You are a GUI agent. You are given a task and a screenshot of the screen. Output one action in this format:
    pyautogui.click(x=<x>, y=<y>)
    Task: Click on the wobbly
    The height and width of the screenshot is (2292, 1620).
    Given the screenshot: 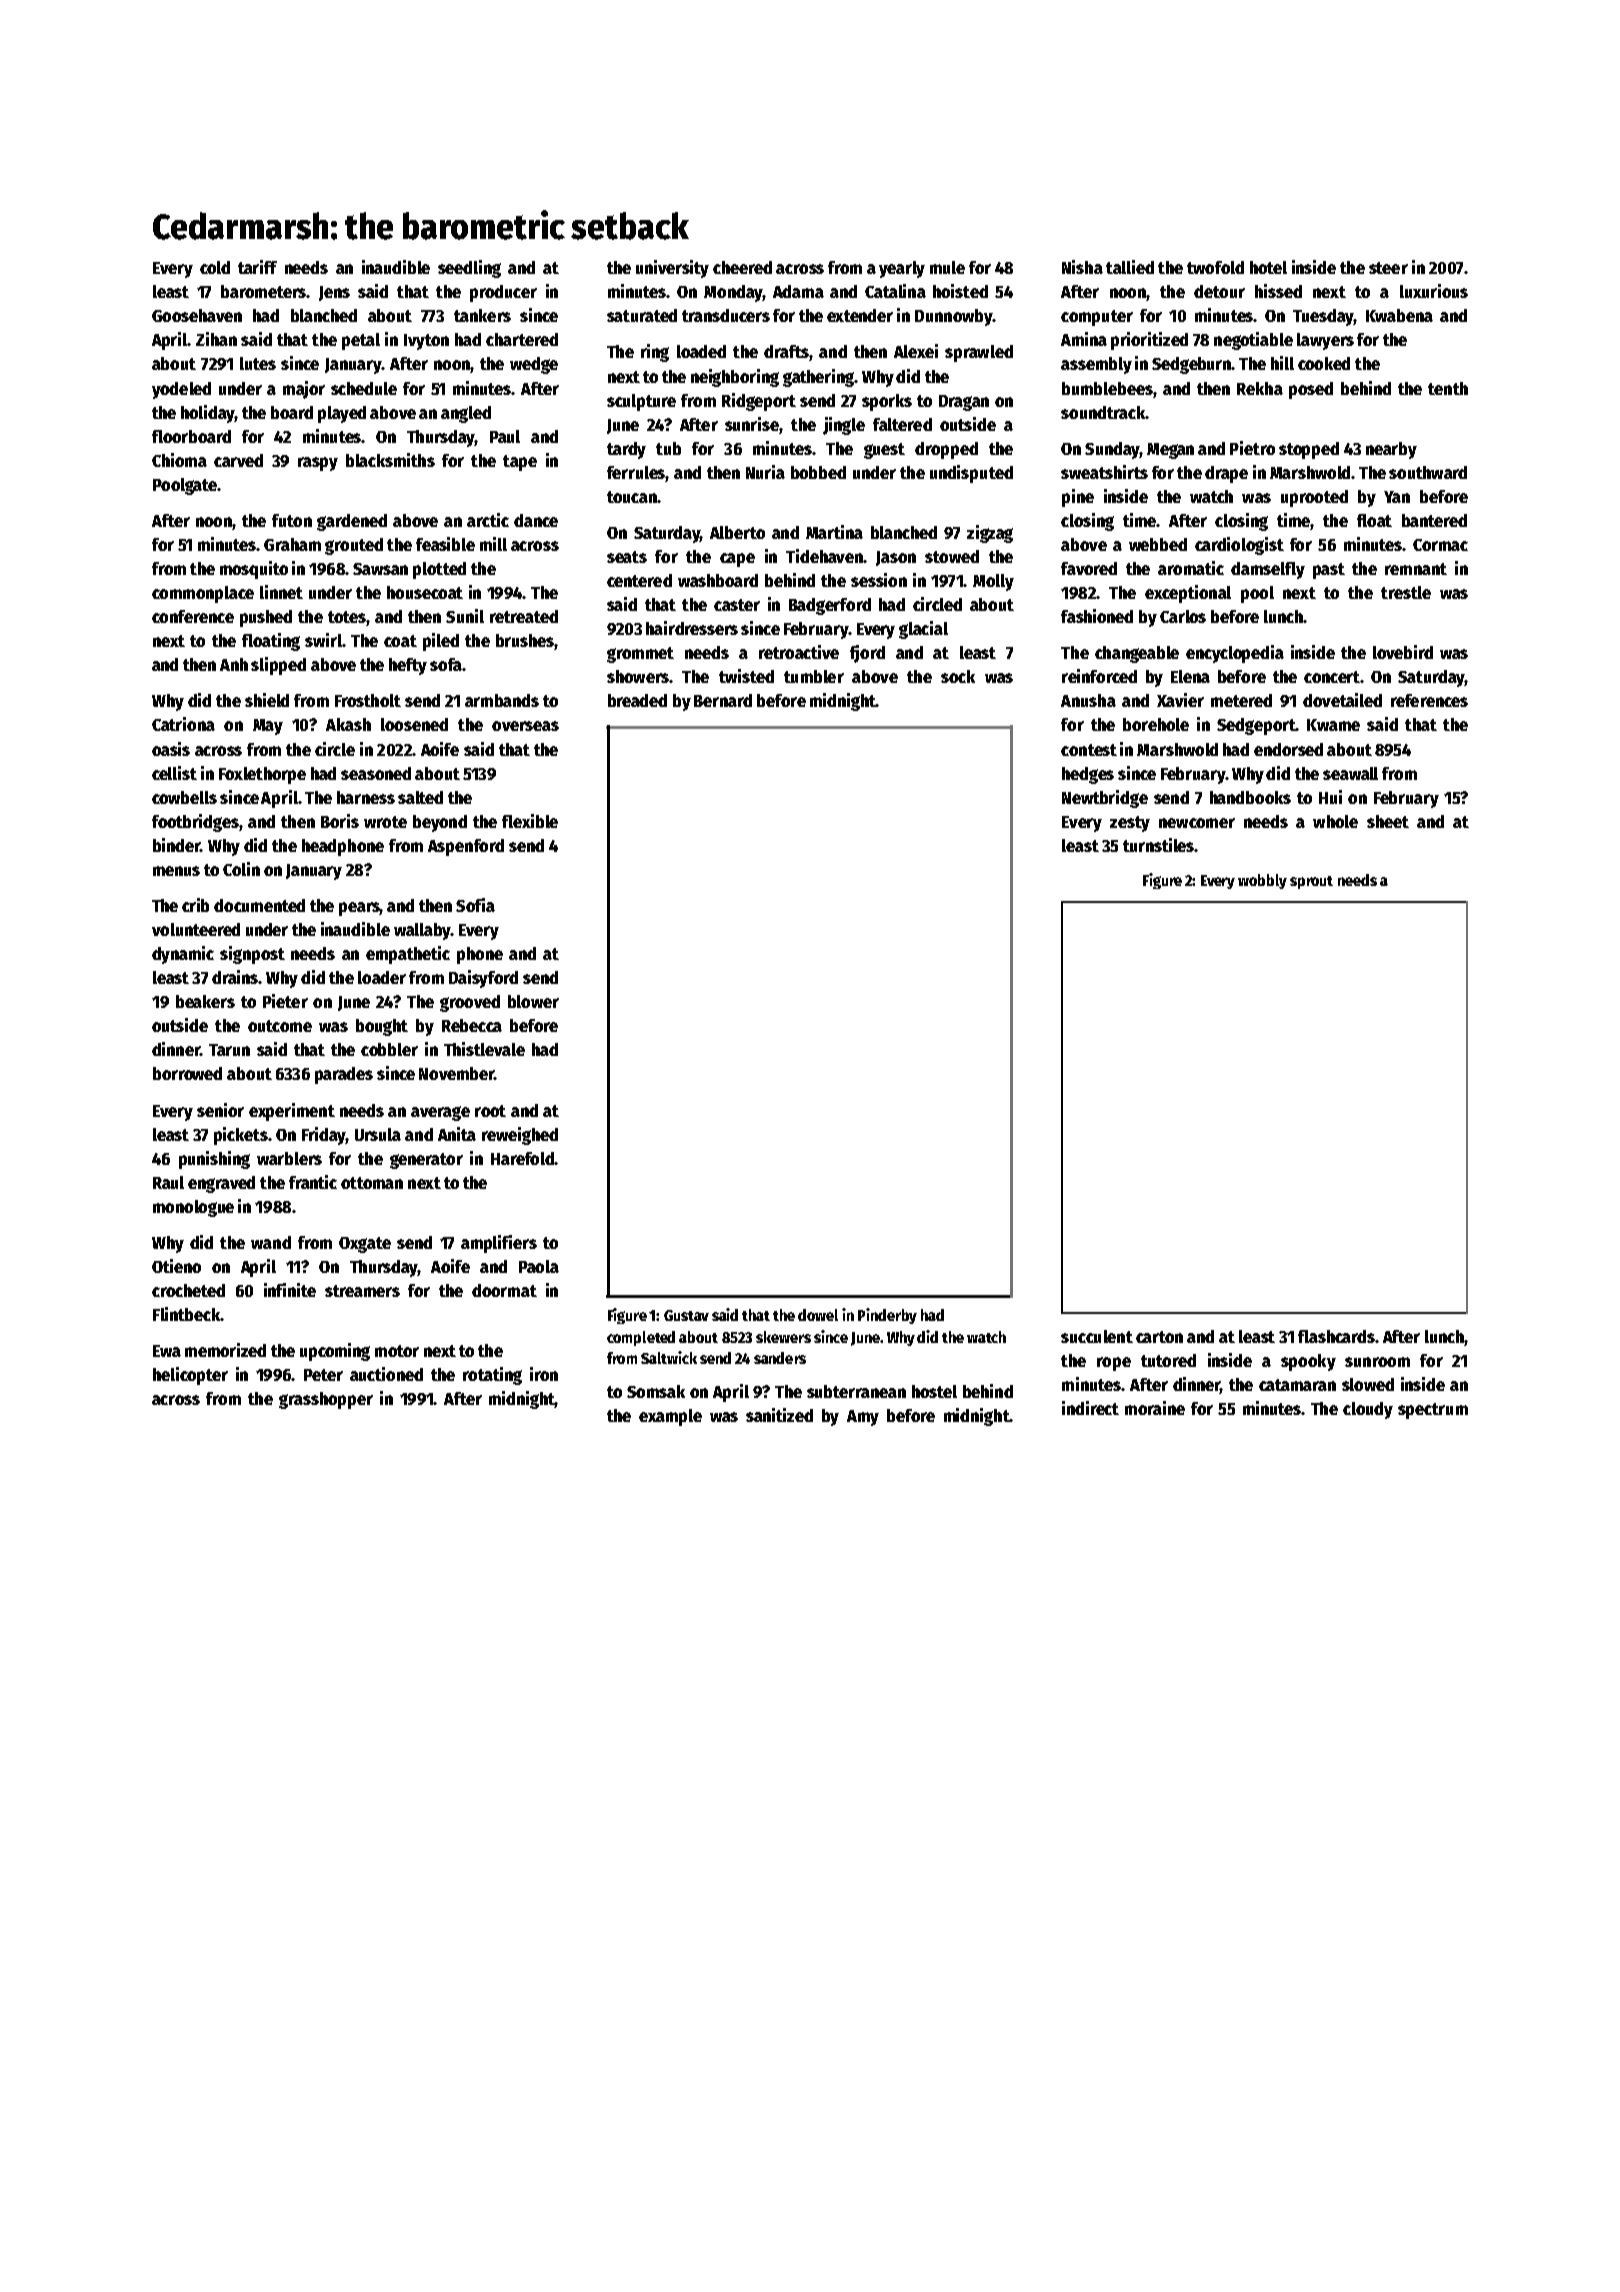 What is the action you would take?
    pyautogui.click(x=1262, y=881)
